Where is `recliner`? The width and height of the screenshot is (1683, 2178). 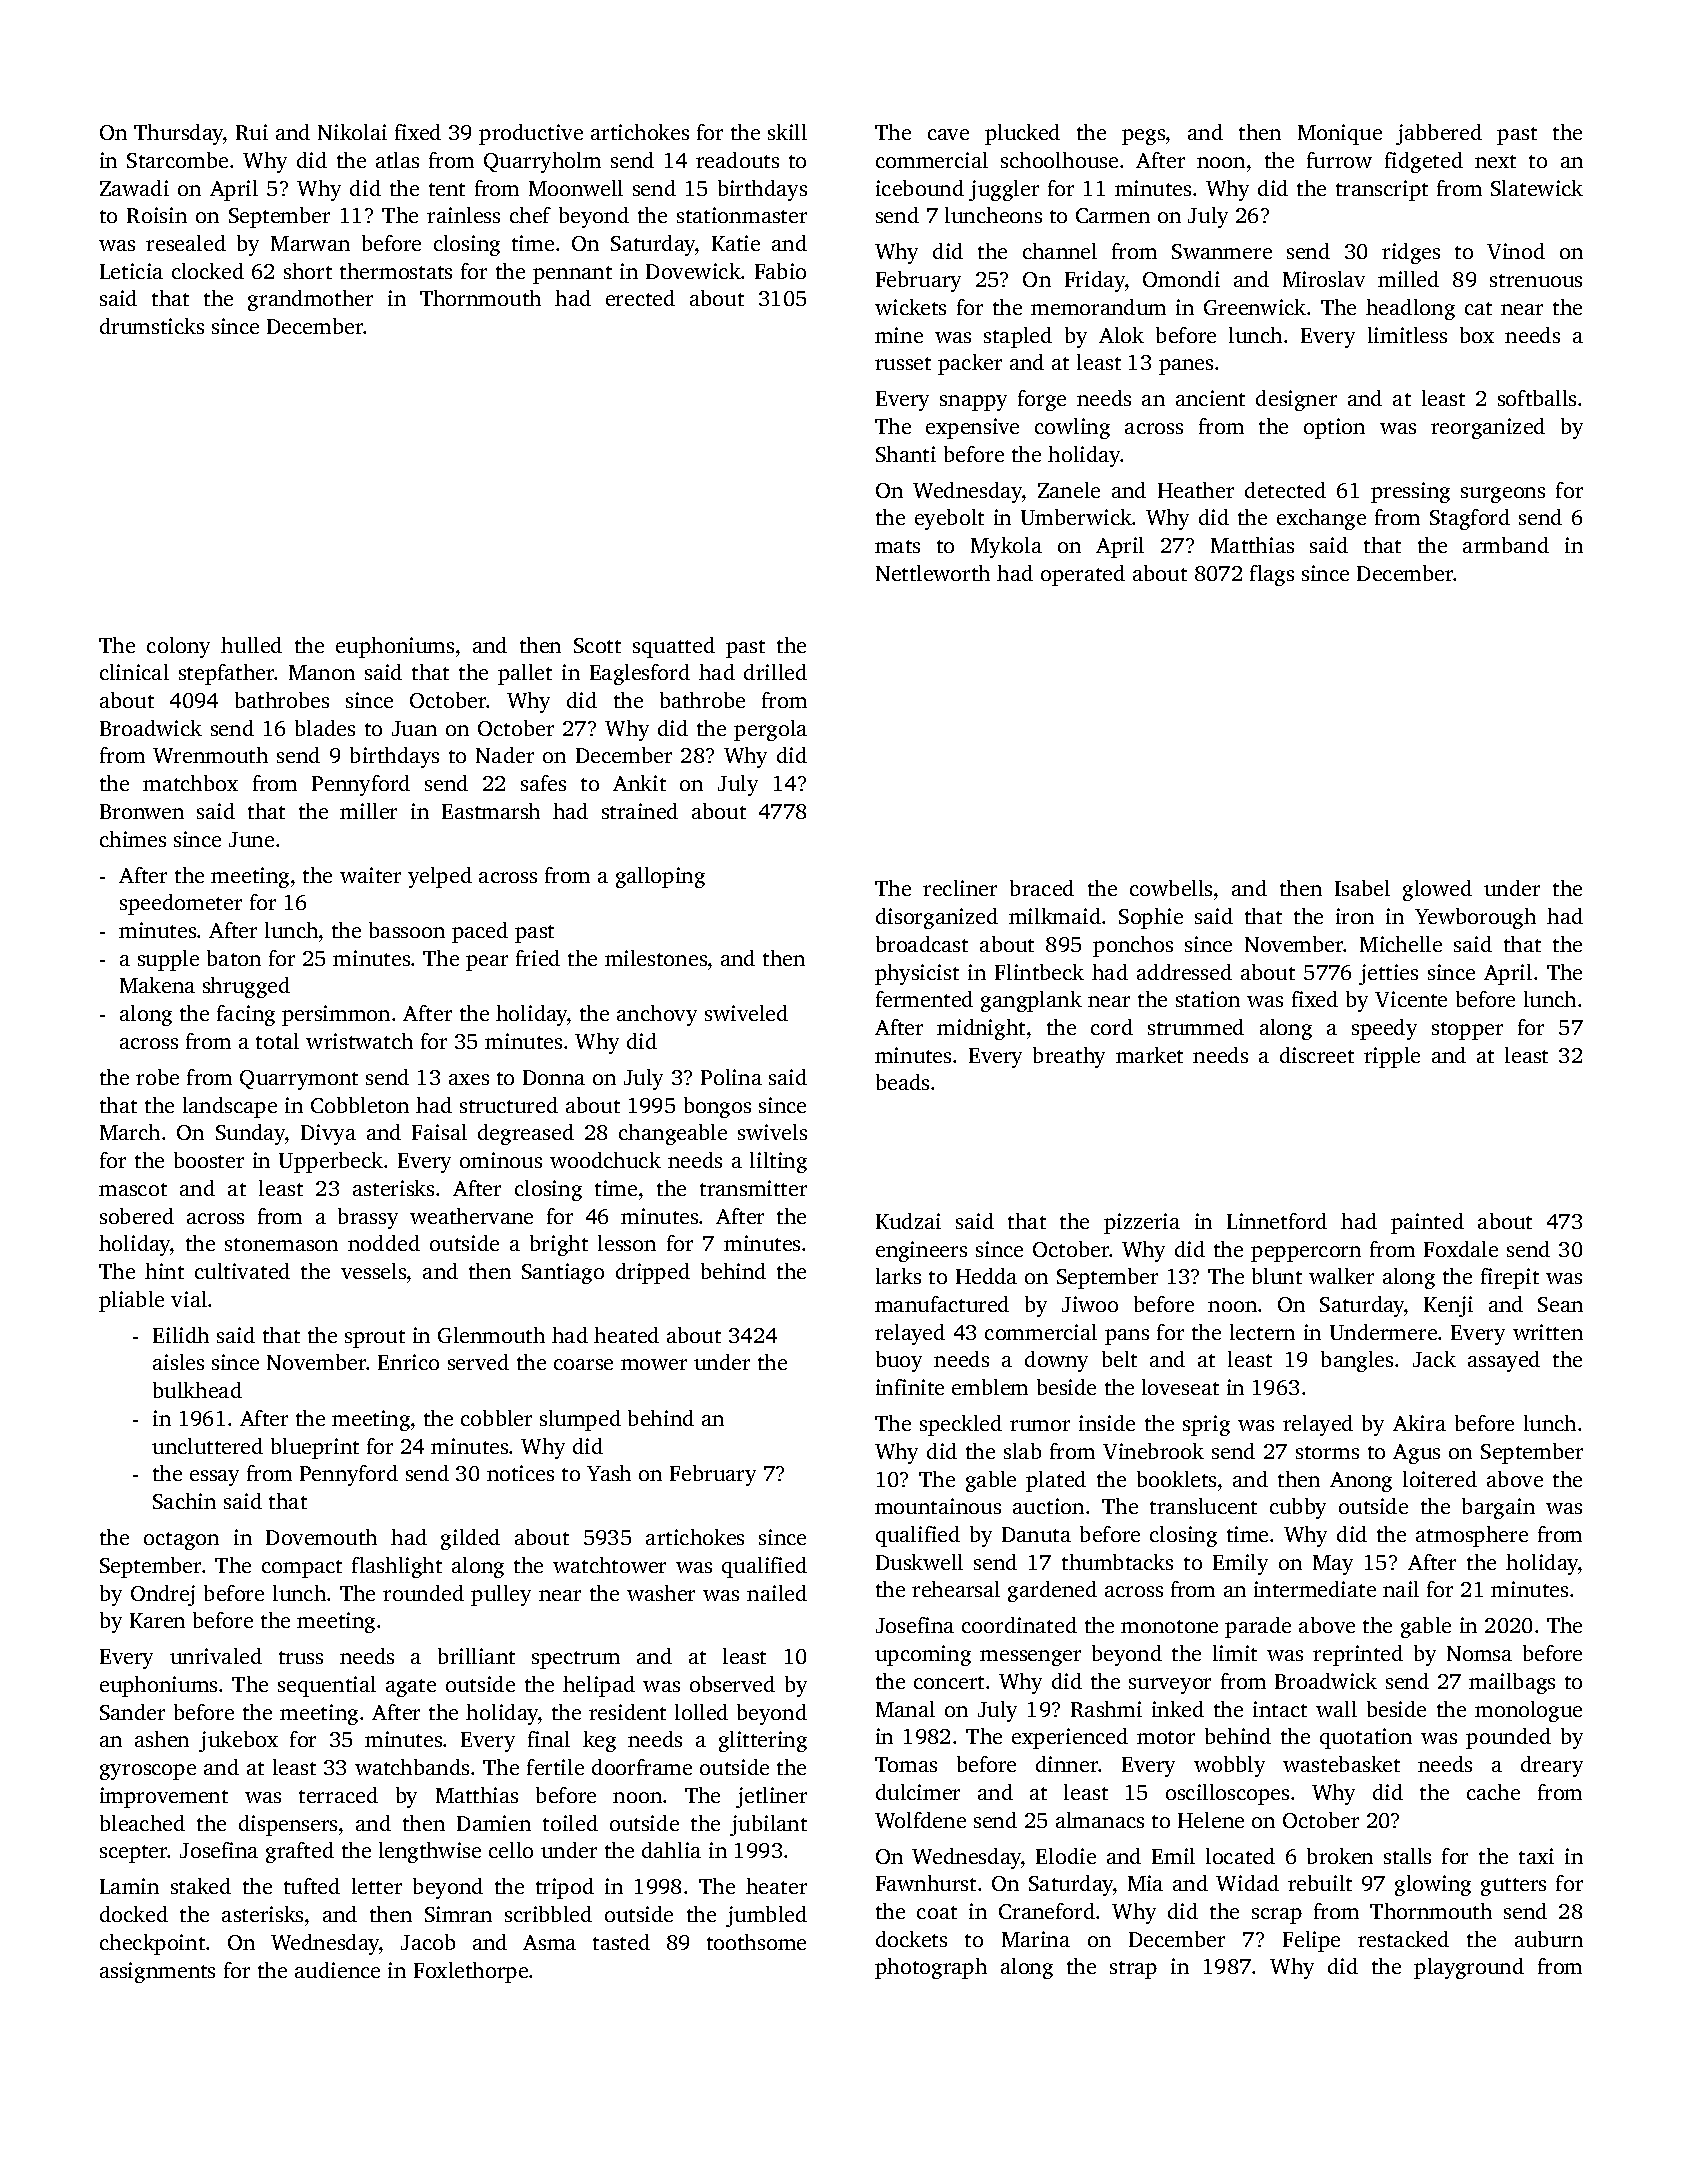 recliner is located at coordinates (960, 888).
